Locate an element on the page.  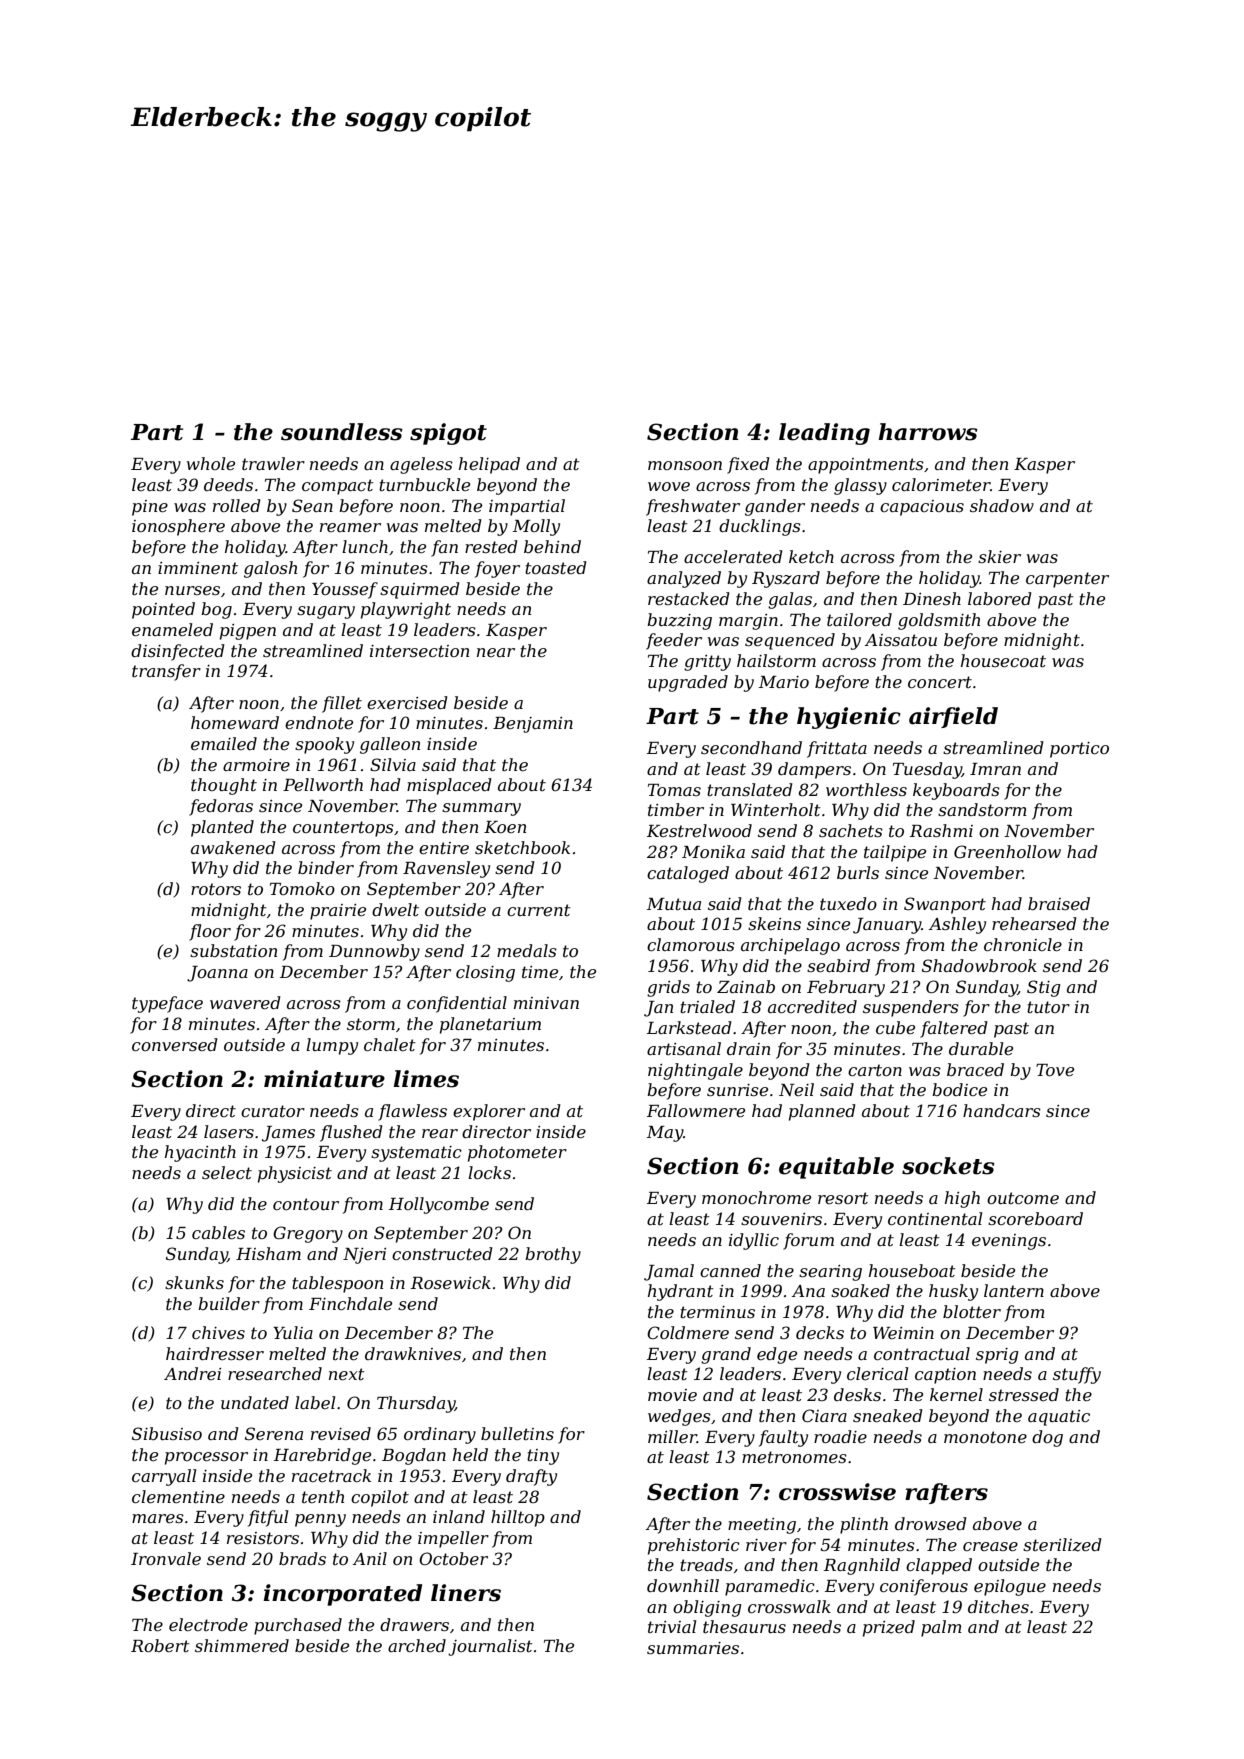
shimmered is located at coordinates (242, 1645).
